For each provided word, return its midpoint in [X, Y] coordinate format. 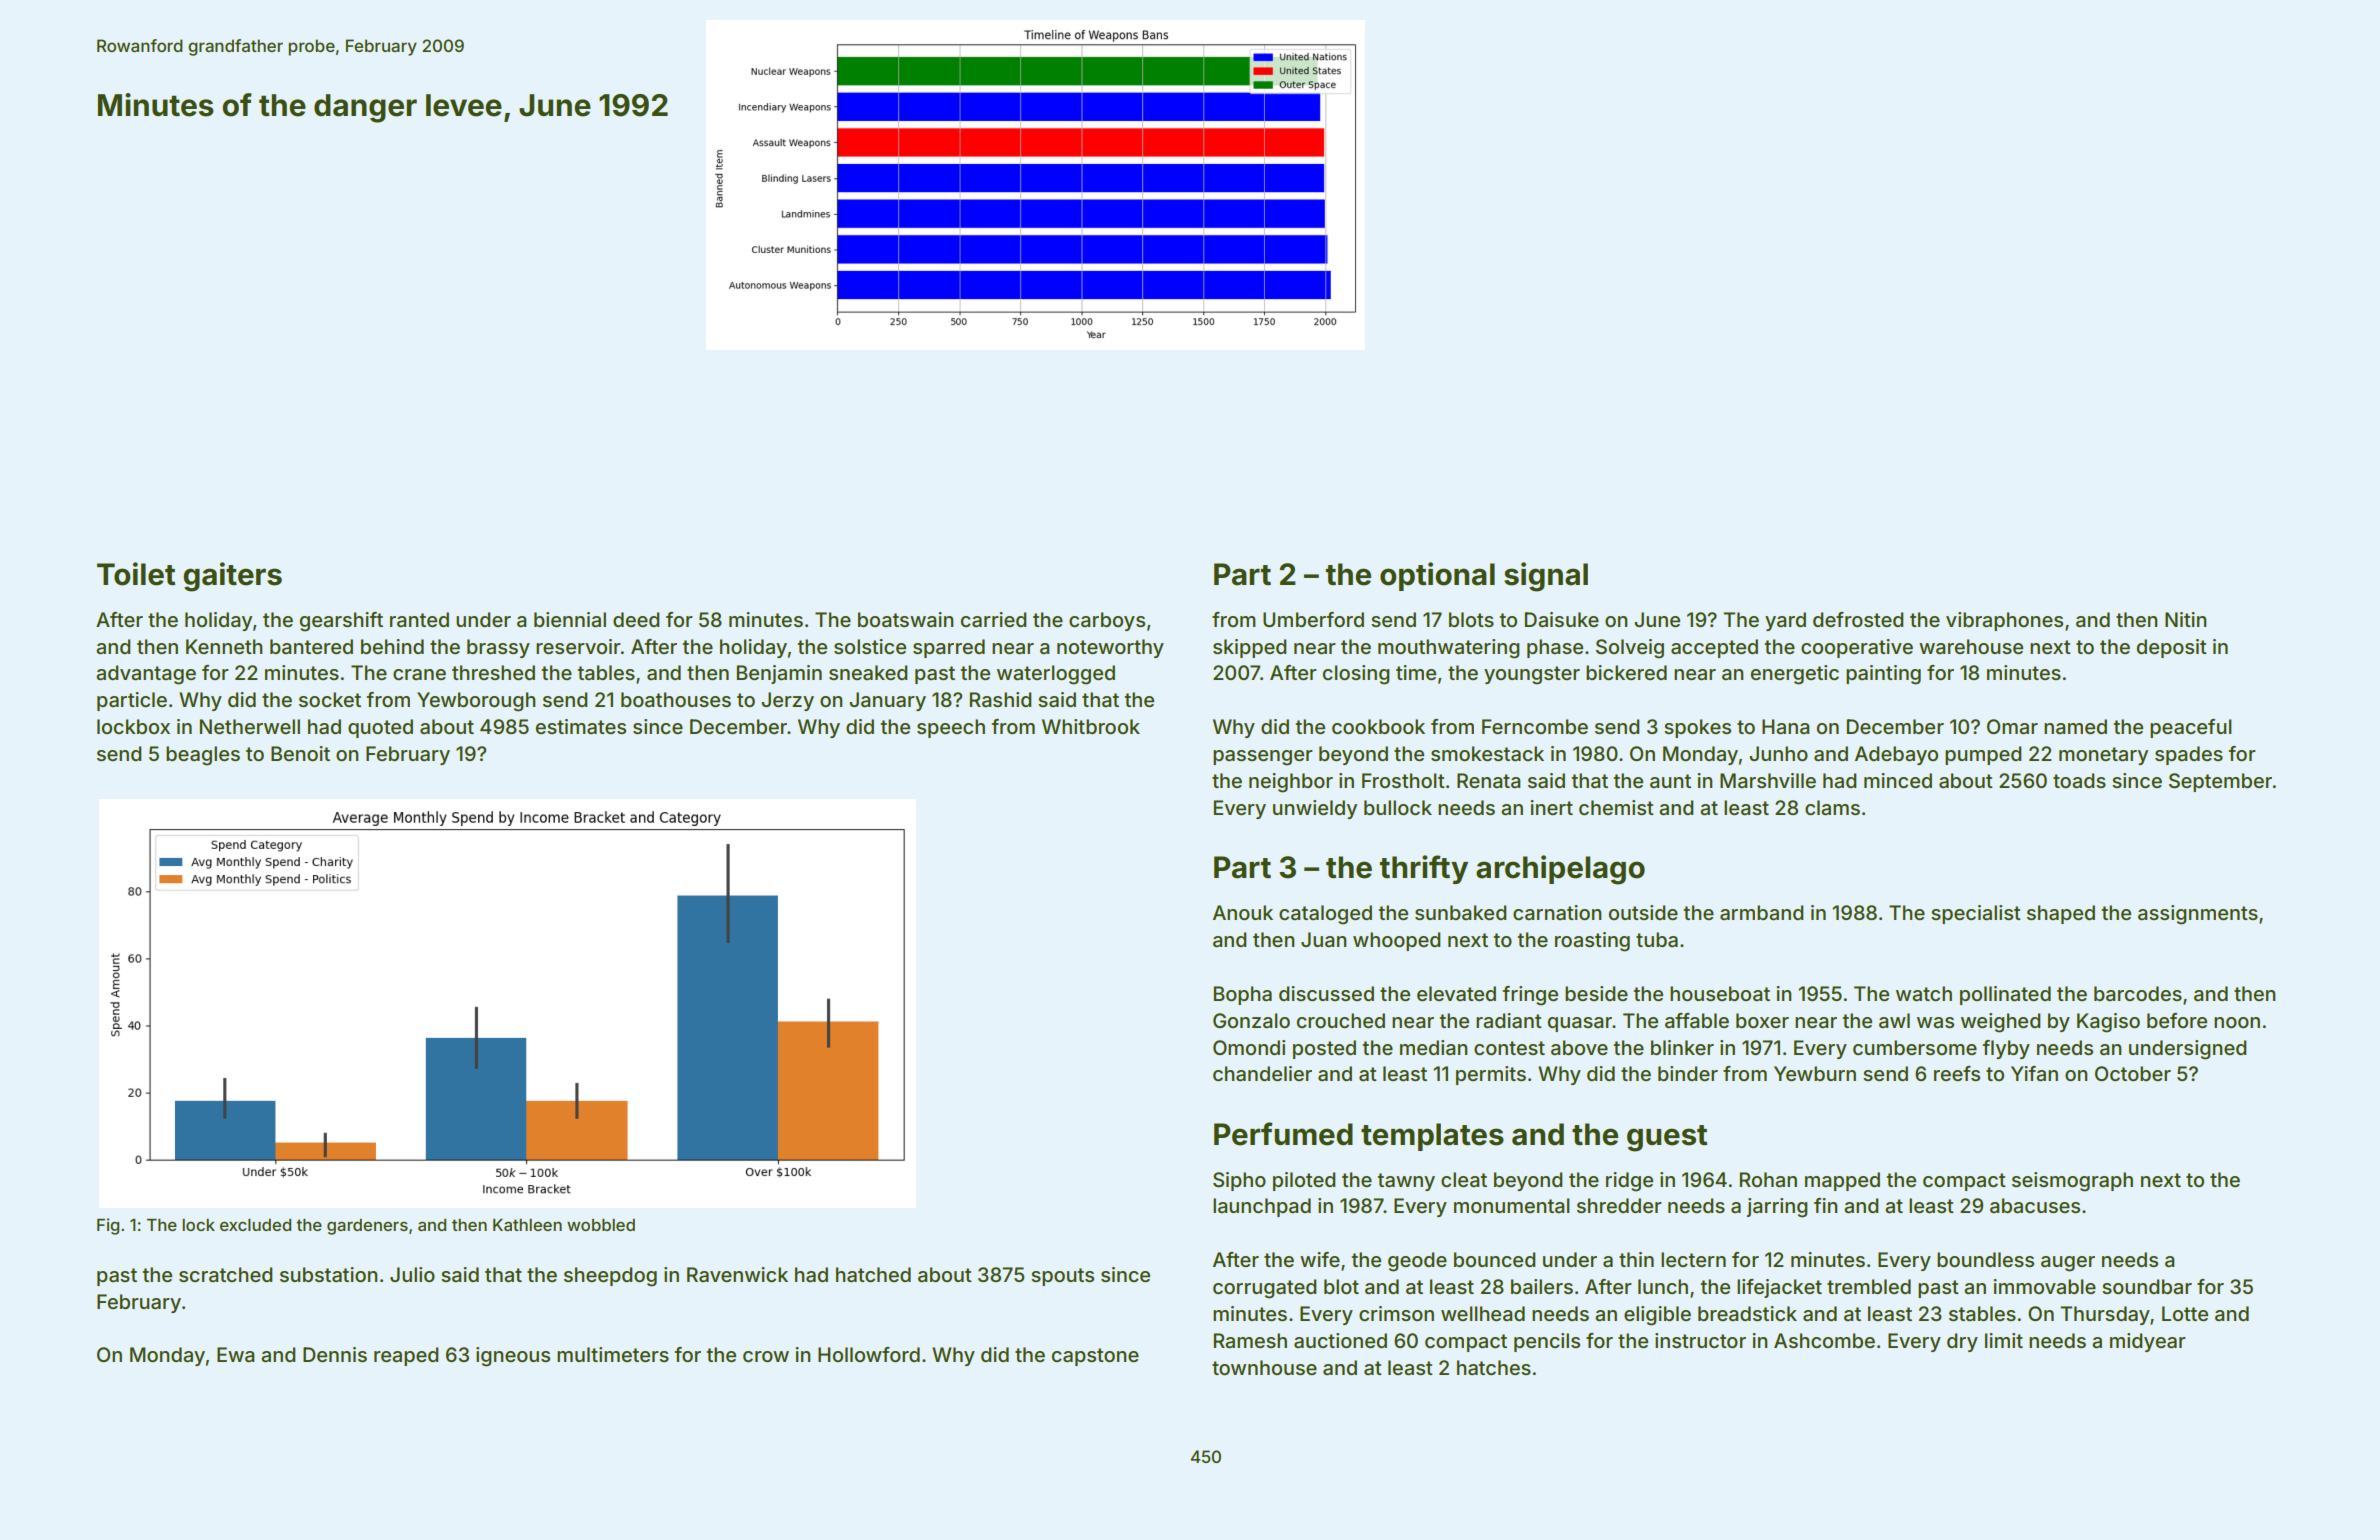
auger [2068, 1264]
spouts [1062, 1277]
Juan [1323, 939]
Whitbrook [1091, 726]
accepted [1714, 648]
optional [1437, 576]
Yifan [2034, 1074]
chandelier [1262, 1073]
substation [328, 1274]
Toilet [136, 574]
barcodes [2138, 993]
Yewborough [476, 702]
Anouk [1243, 912]
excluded [255, 1225]
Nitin [2185, 619]
